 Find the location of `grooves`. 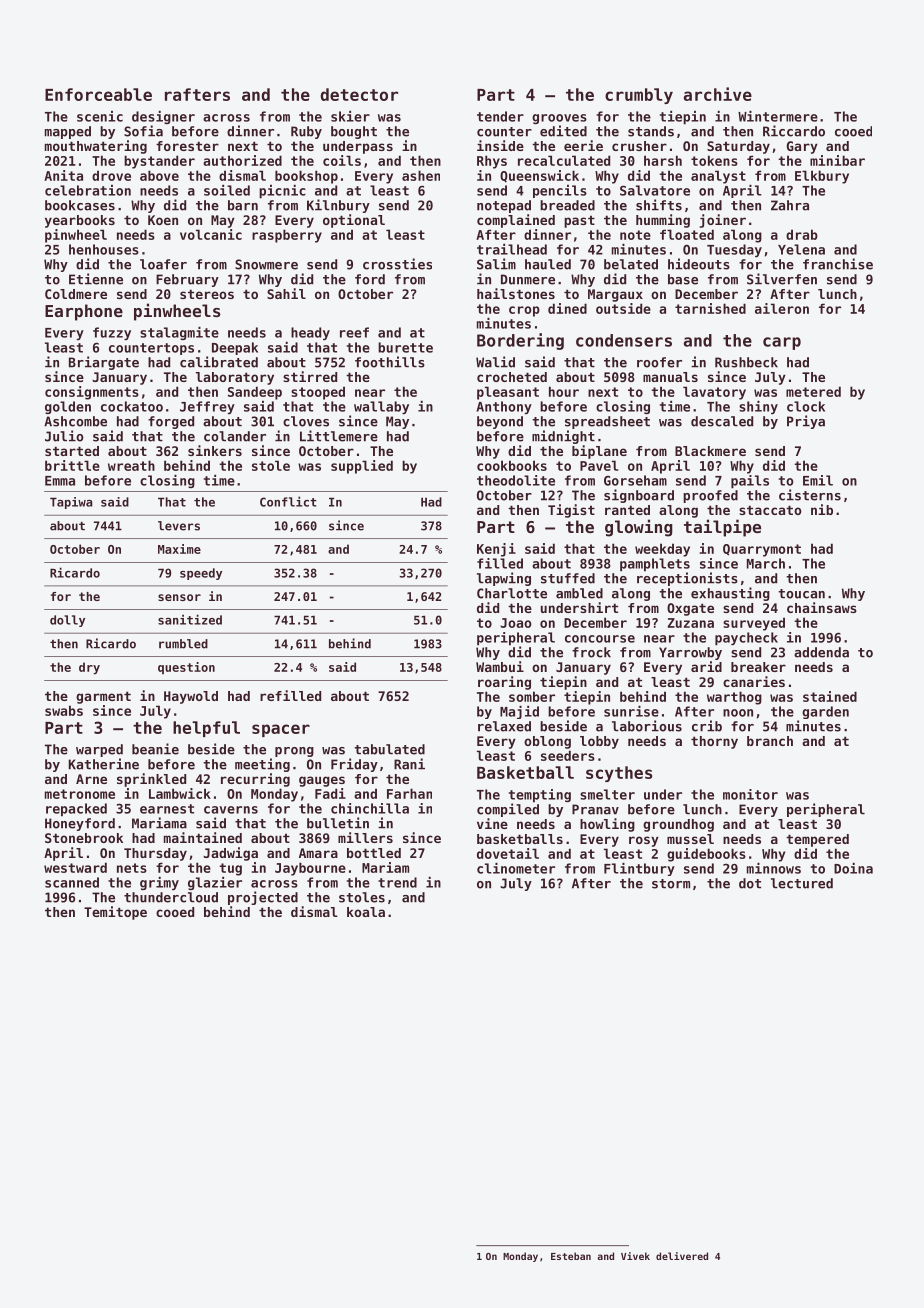

grooves is located at coordinates (559, 119).
